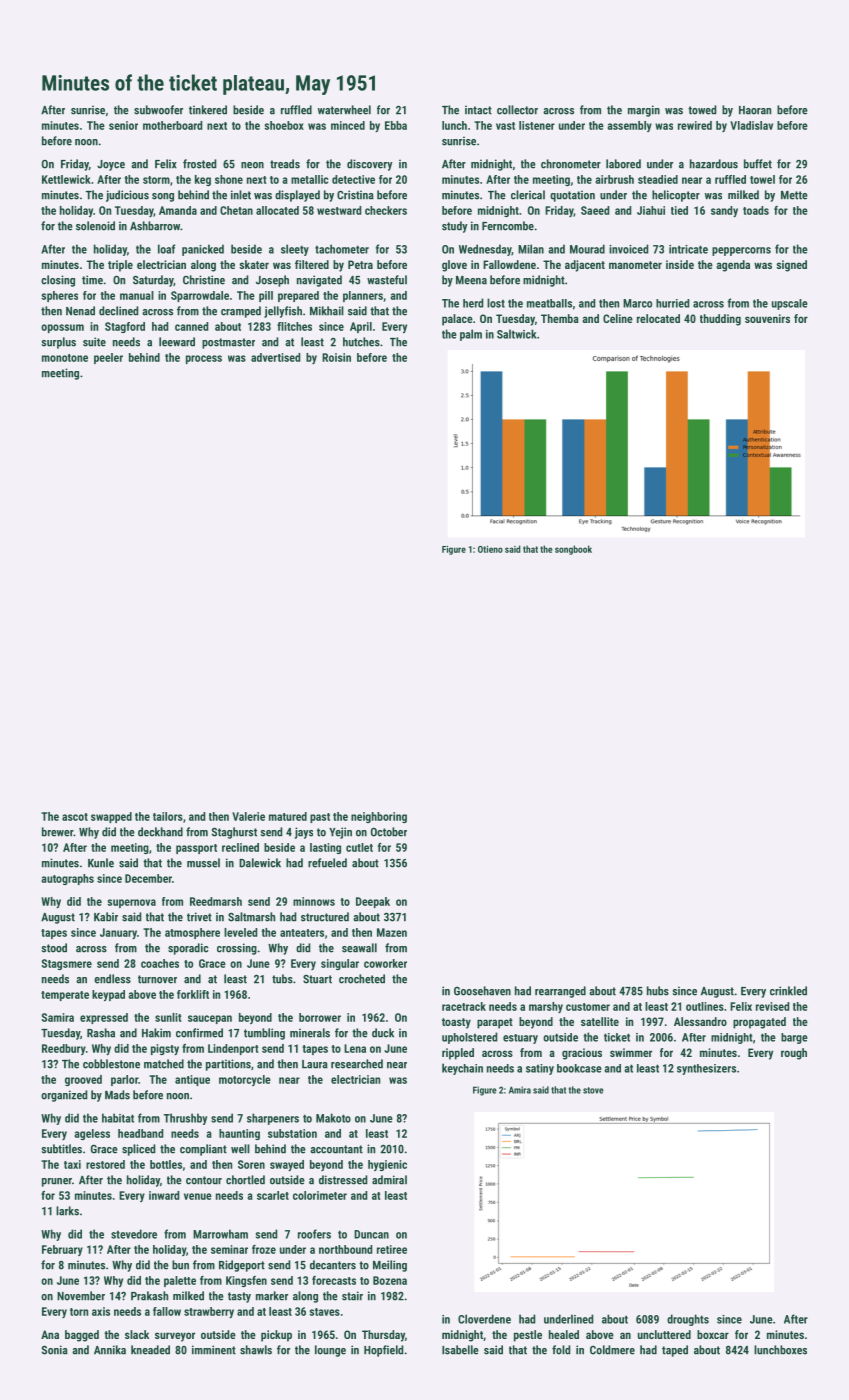 The image size is (849, 1400). I want to click on Ferncombe, so click(508, 226).
